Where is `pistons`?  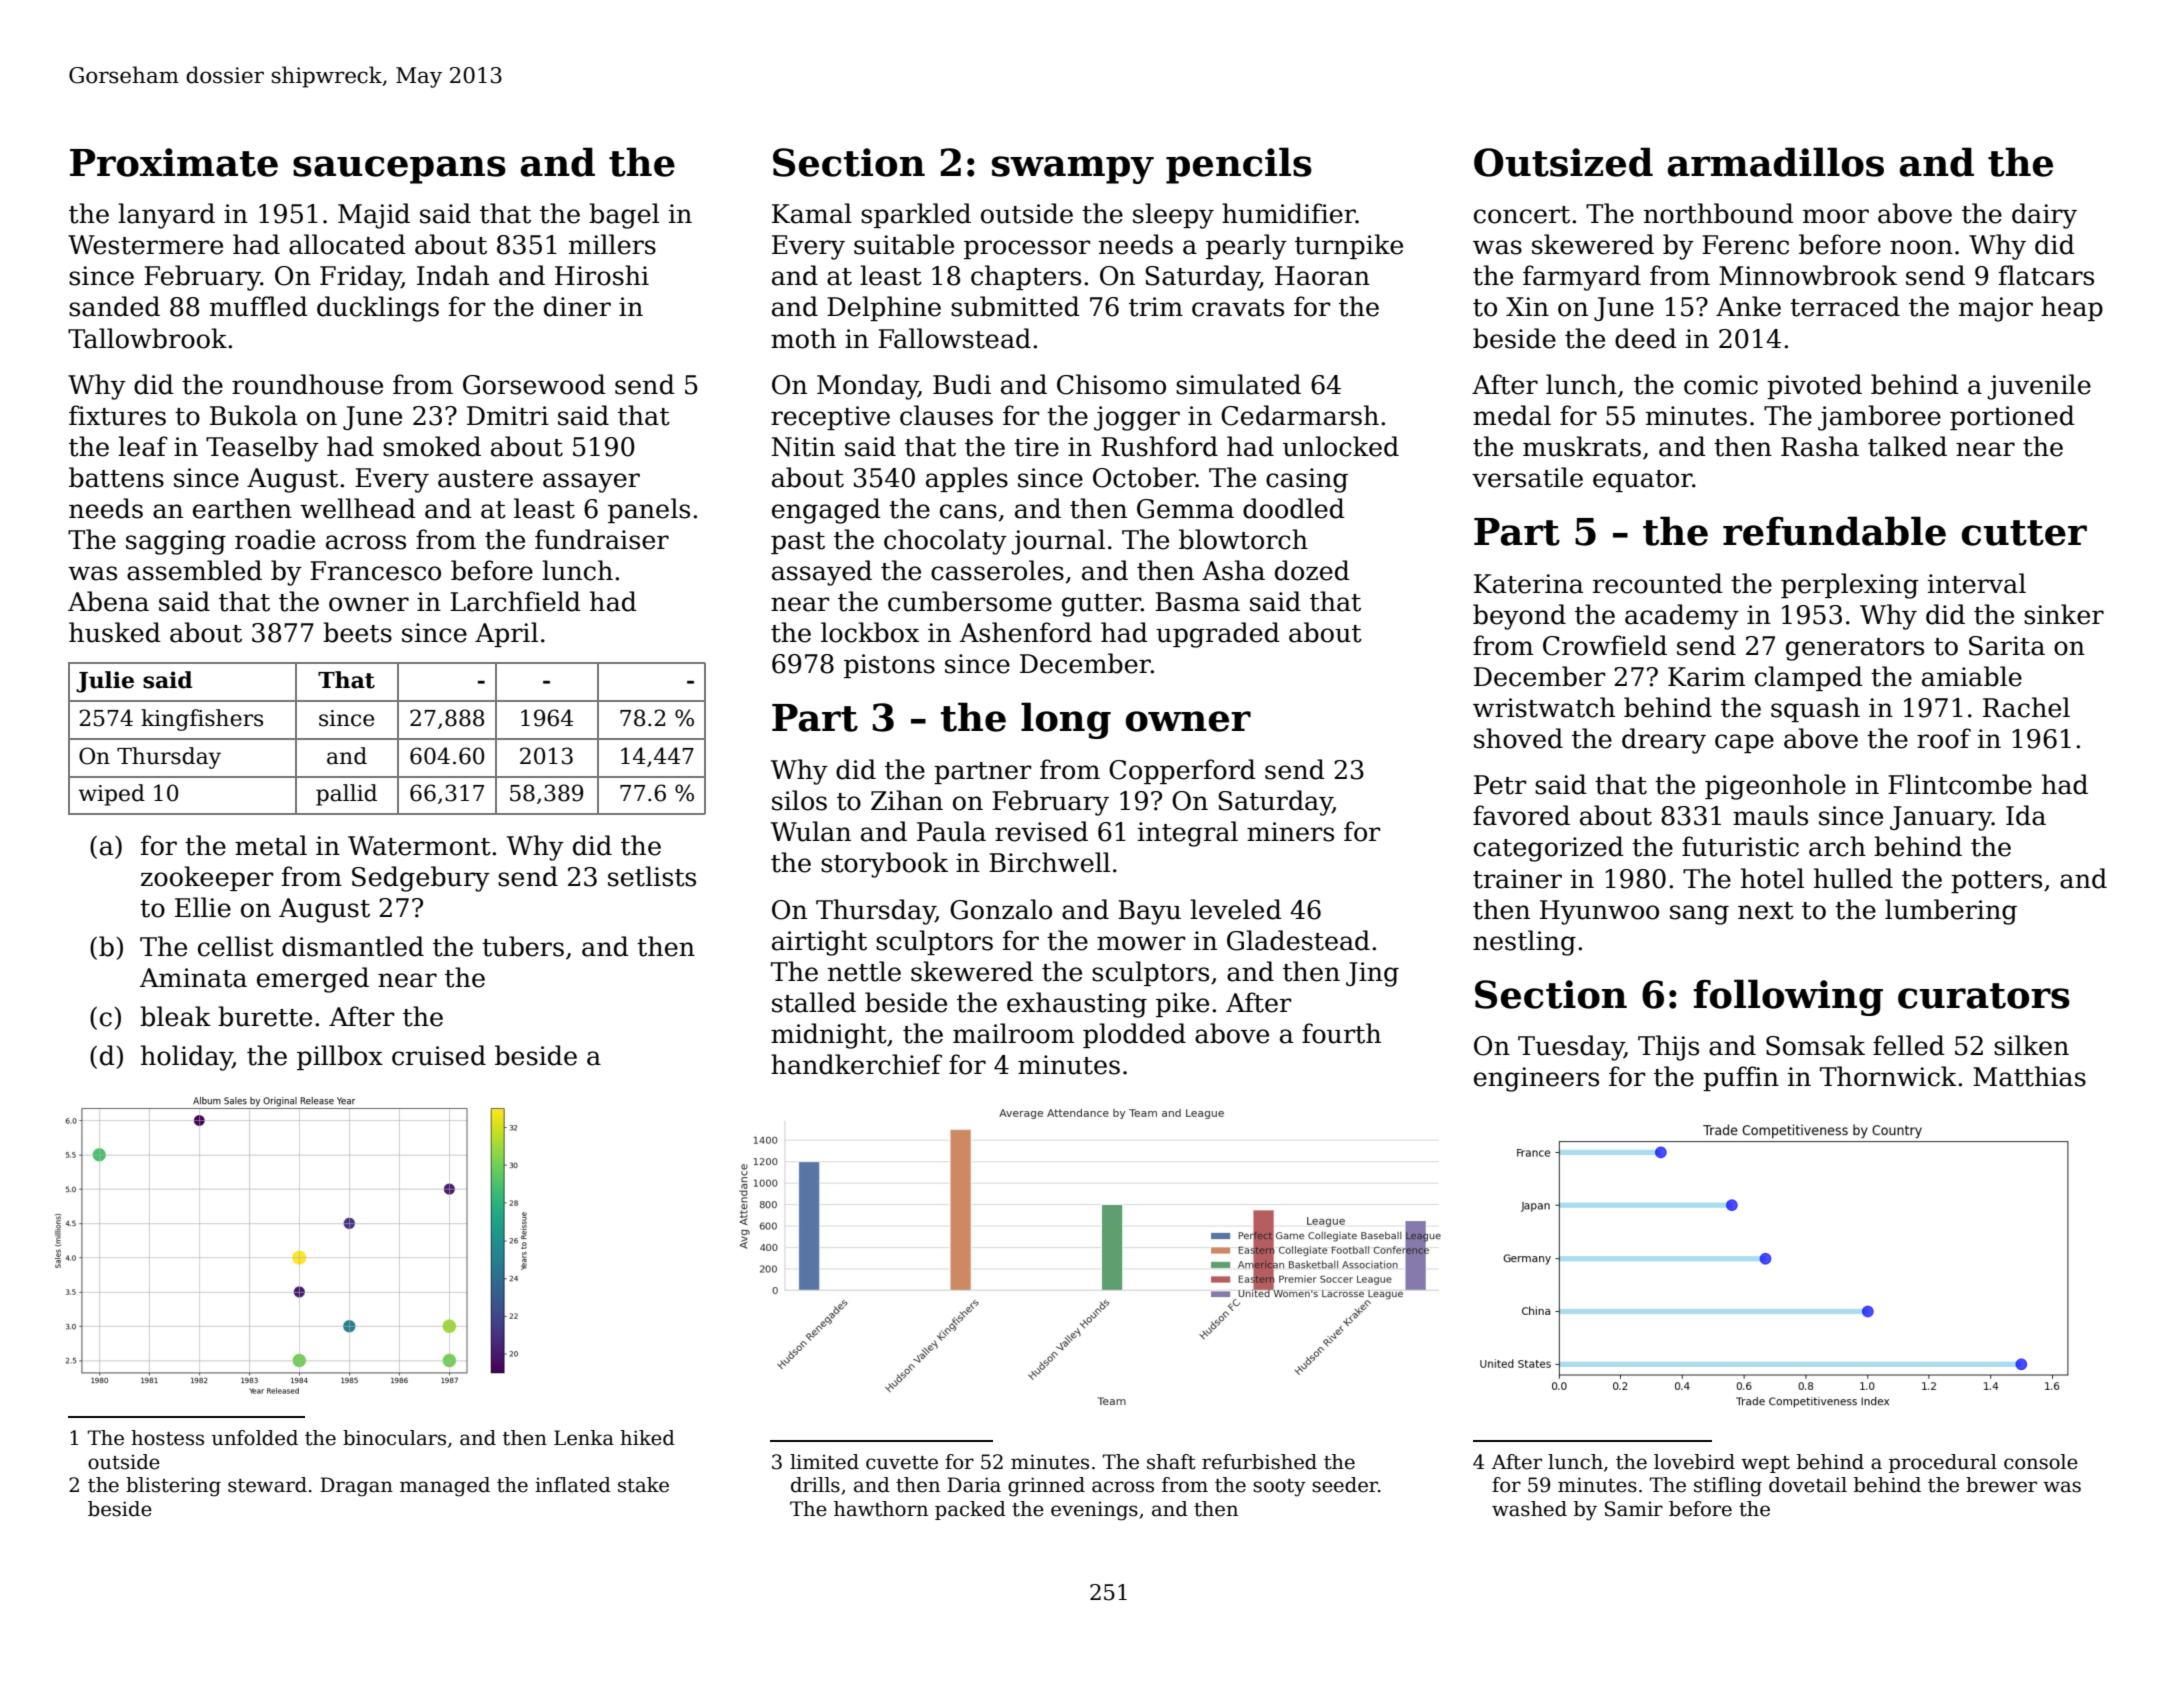 pistons is located at coordinates (889, 666).
